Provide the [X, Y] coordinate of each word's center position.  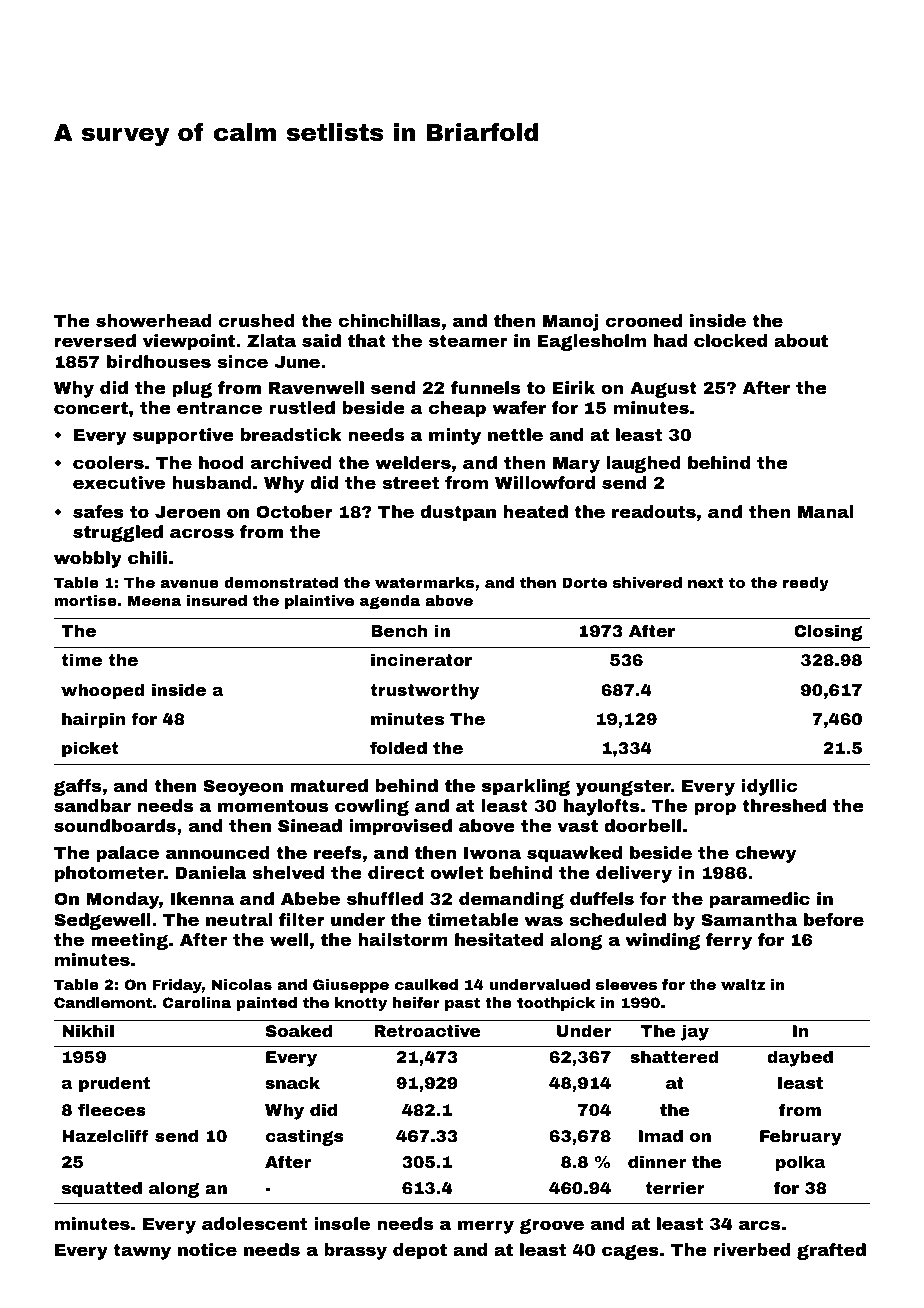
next [705, 582]
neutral [239, 919]
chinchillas [389, 320]
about [801, 340]
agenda [390, 602]
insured [217, 600]
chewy [765, 854]
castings [304, 1137]
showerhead [154, 320]
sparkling [526, 787]
